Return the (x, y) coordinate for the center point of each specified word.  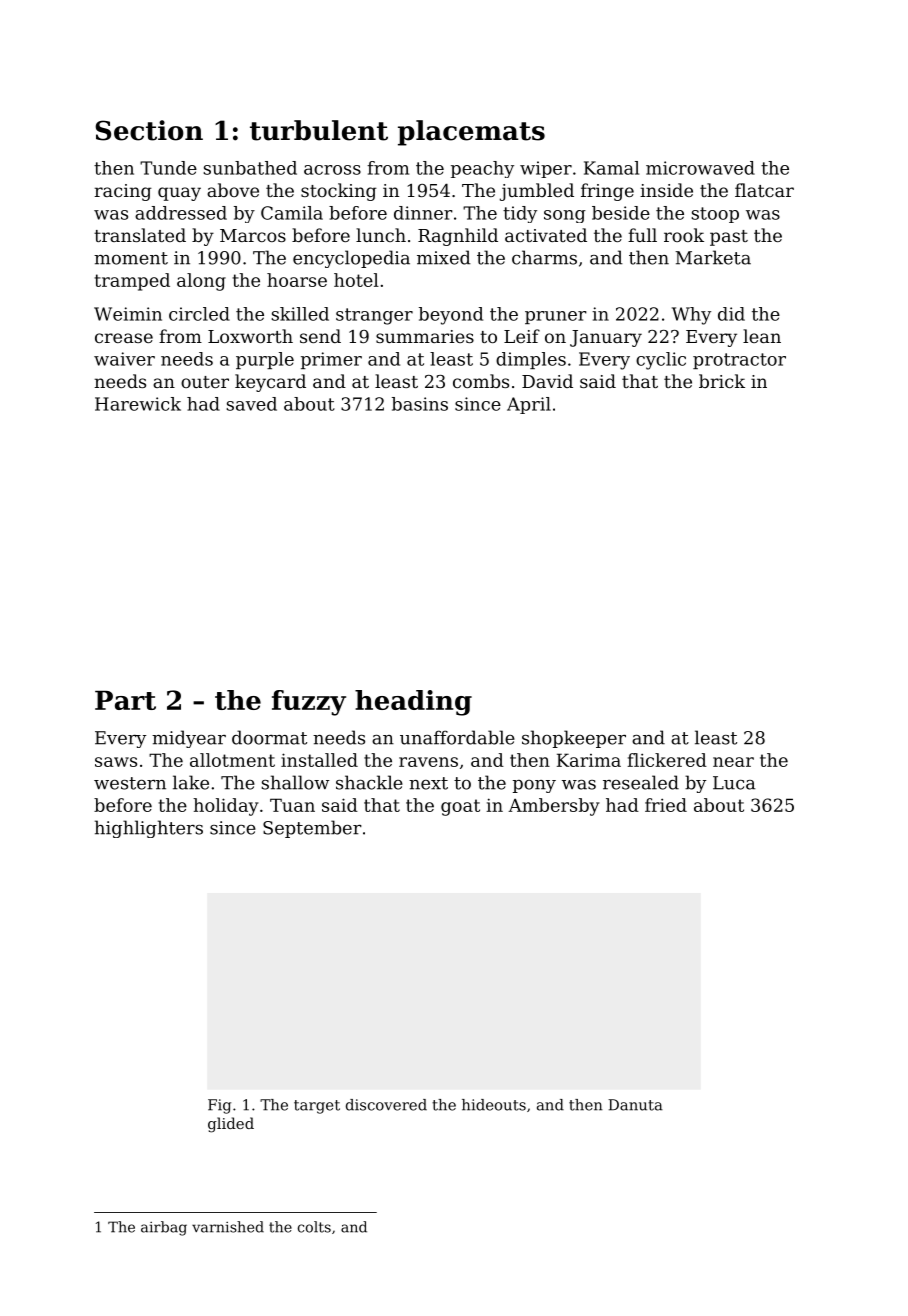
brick (722, 381)
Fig (219, 1106)
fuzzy (309, 703)
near (733, 762)
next (428, 783)
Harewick (138, 404)
